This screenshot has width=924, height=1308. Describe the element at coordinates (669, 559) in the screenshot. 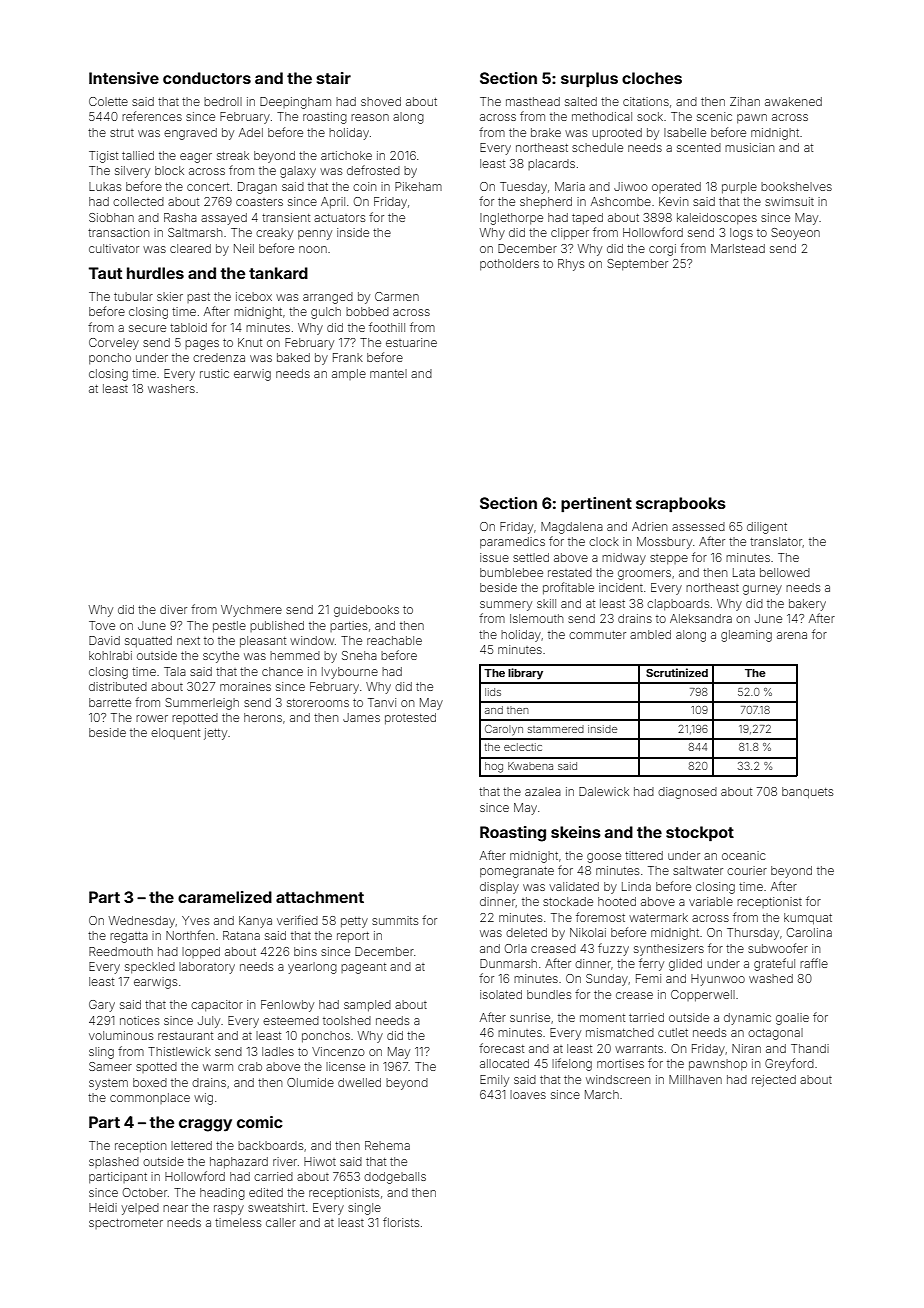

I see `steppe` at that location.
